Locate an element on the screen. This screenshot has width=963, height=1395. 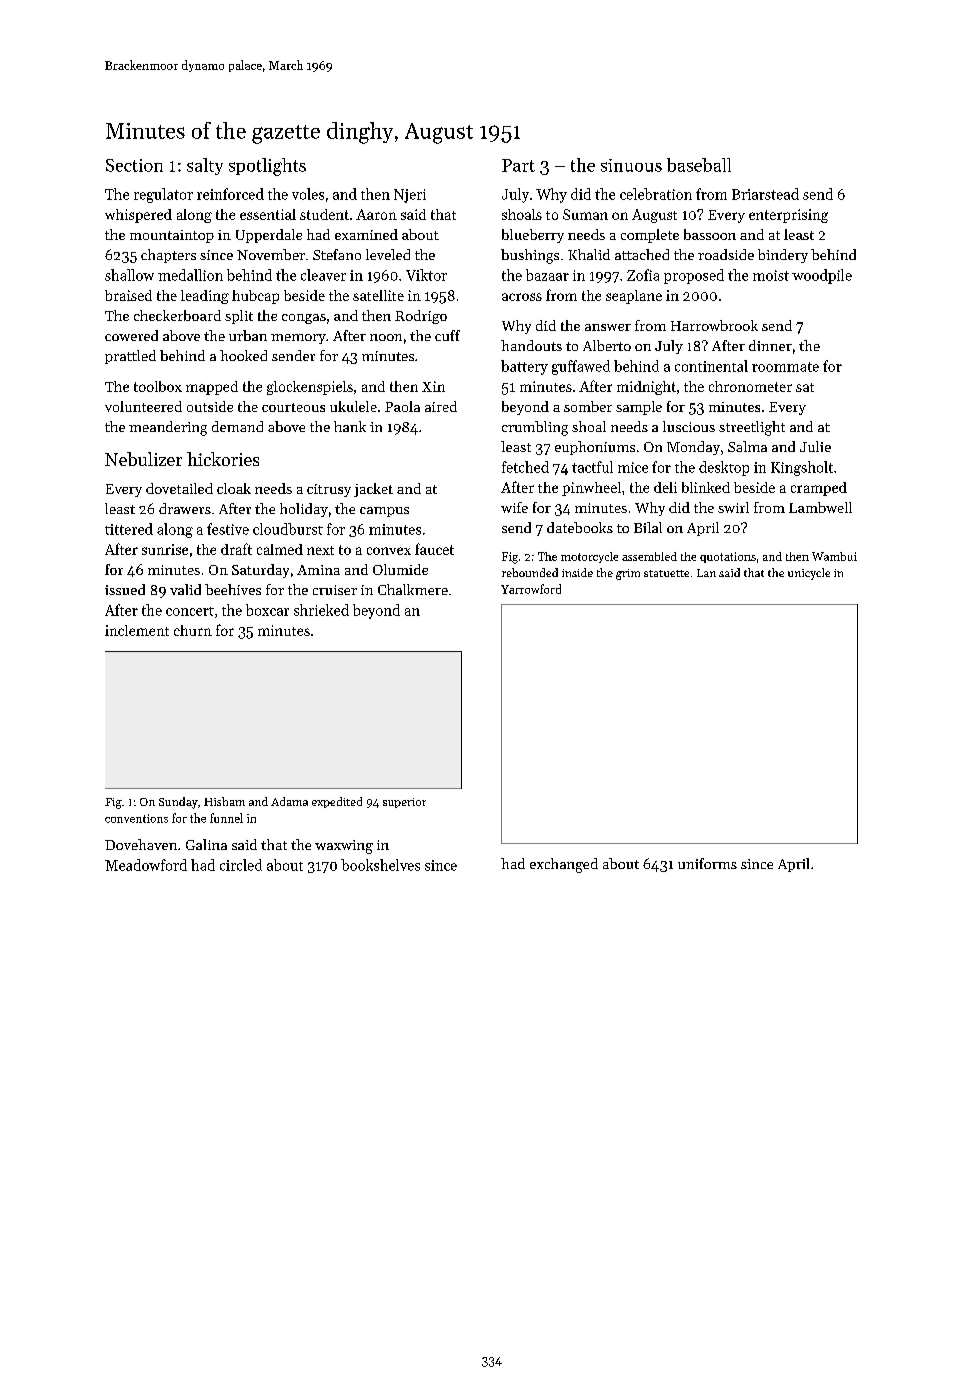
Adama is located at coordinates (289, 801).
